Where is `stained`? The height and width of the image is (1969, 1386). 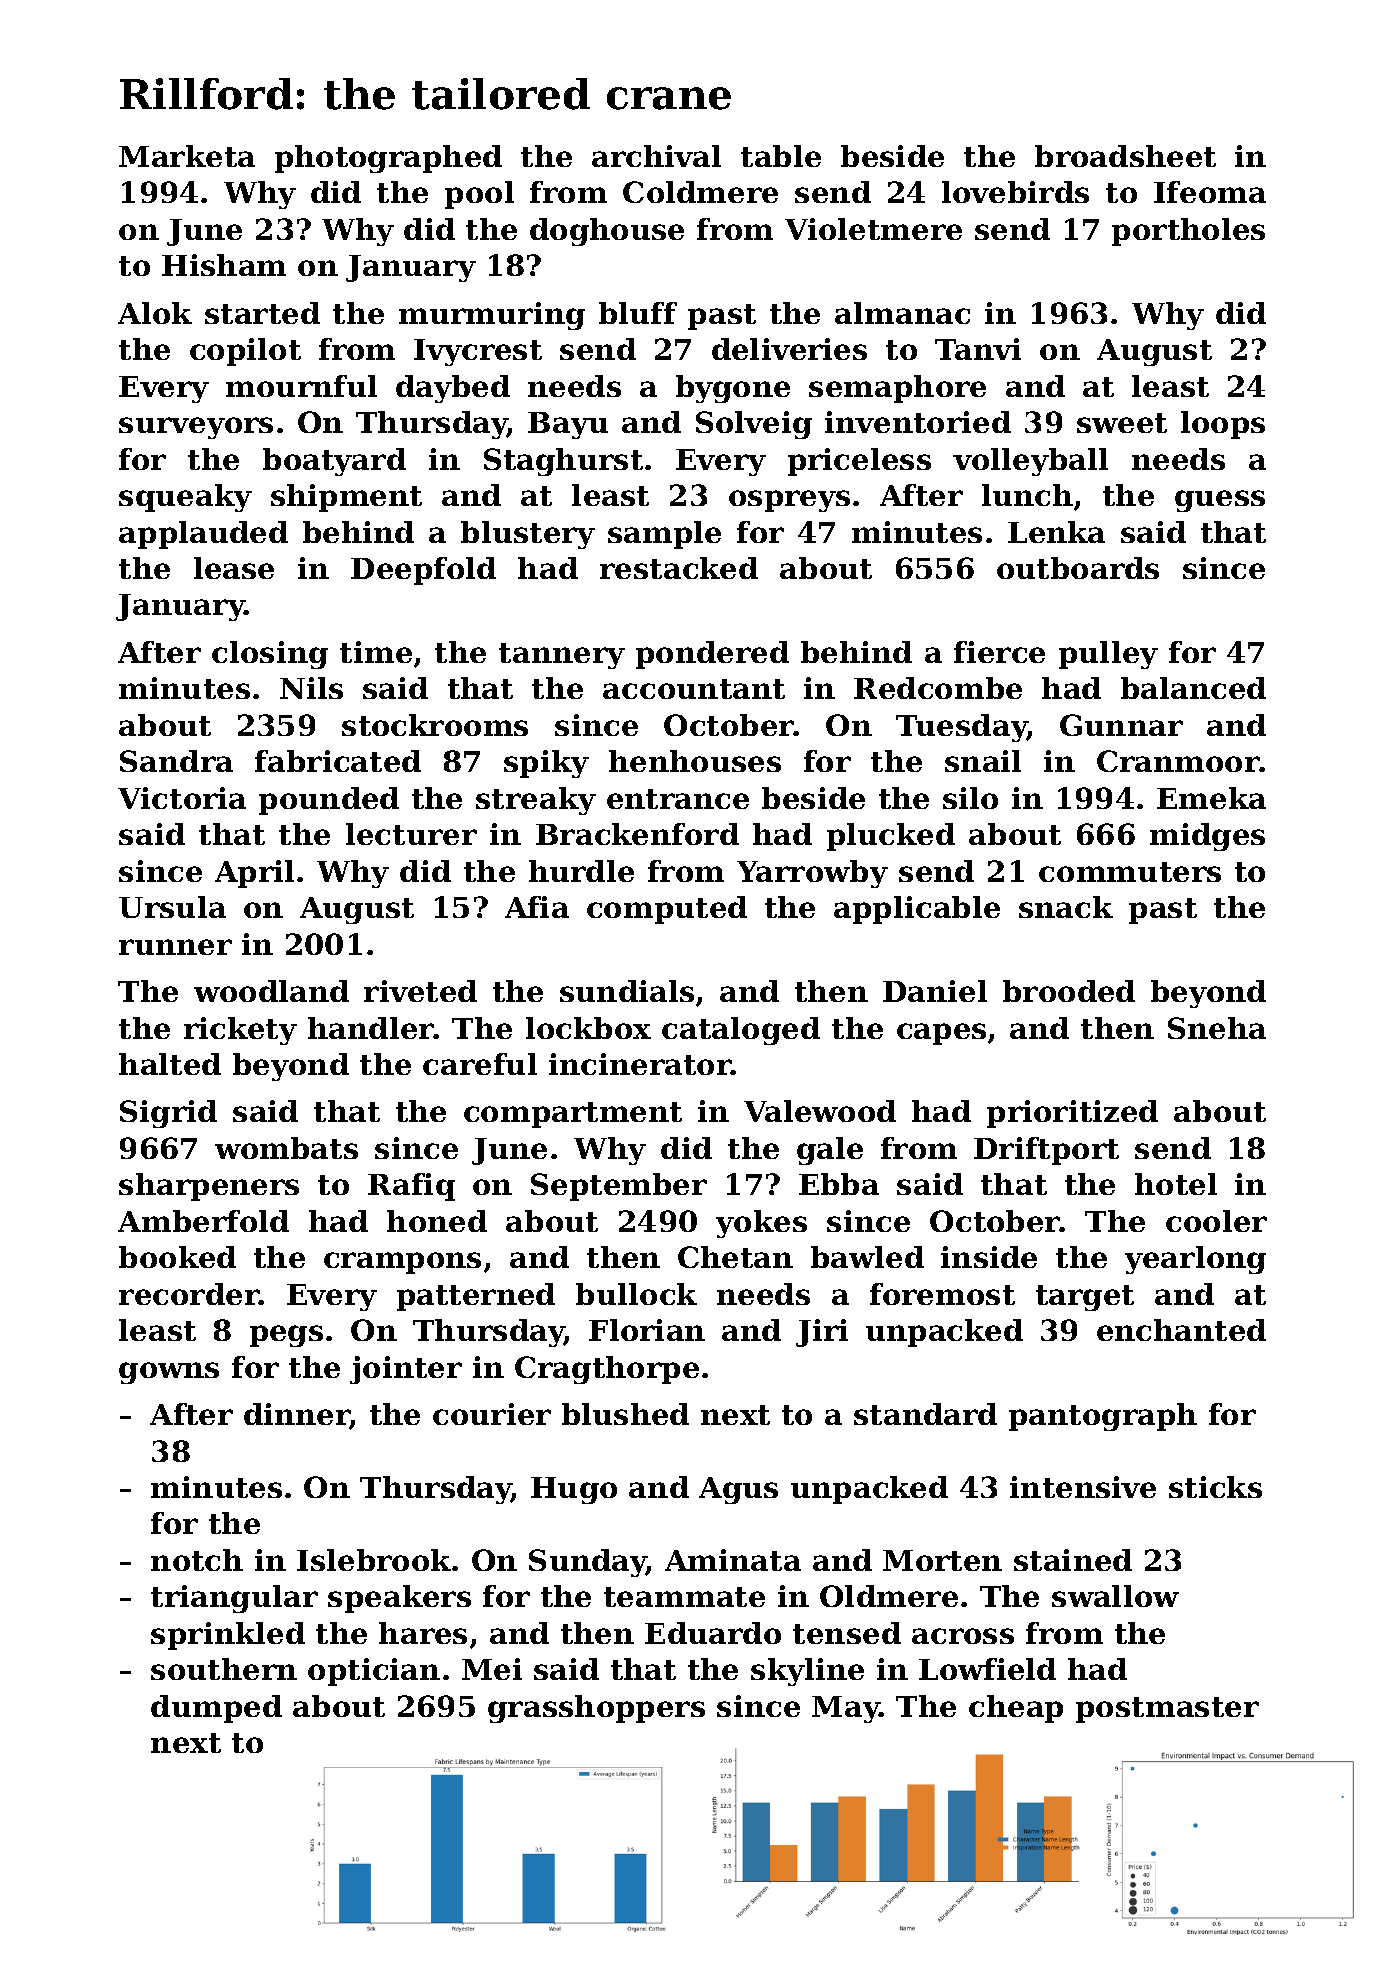 stained is located at coordinates (1073, 1560).
